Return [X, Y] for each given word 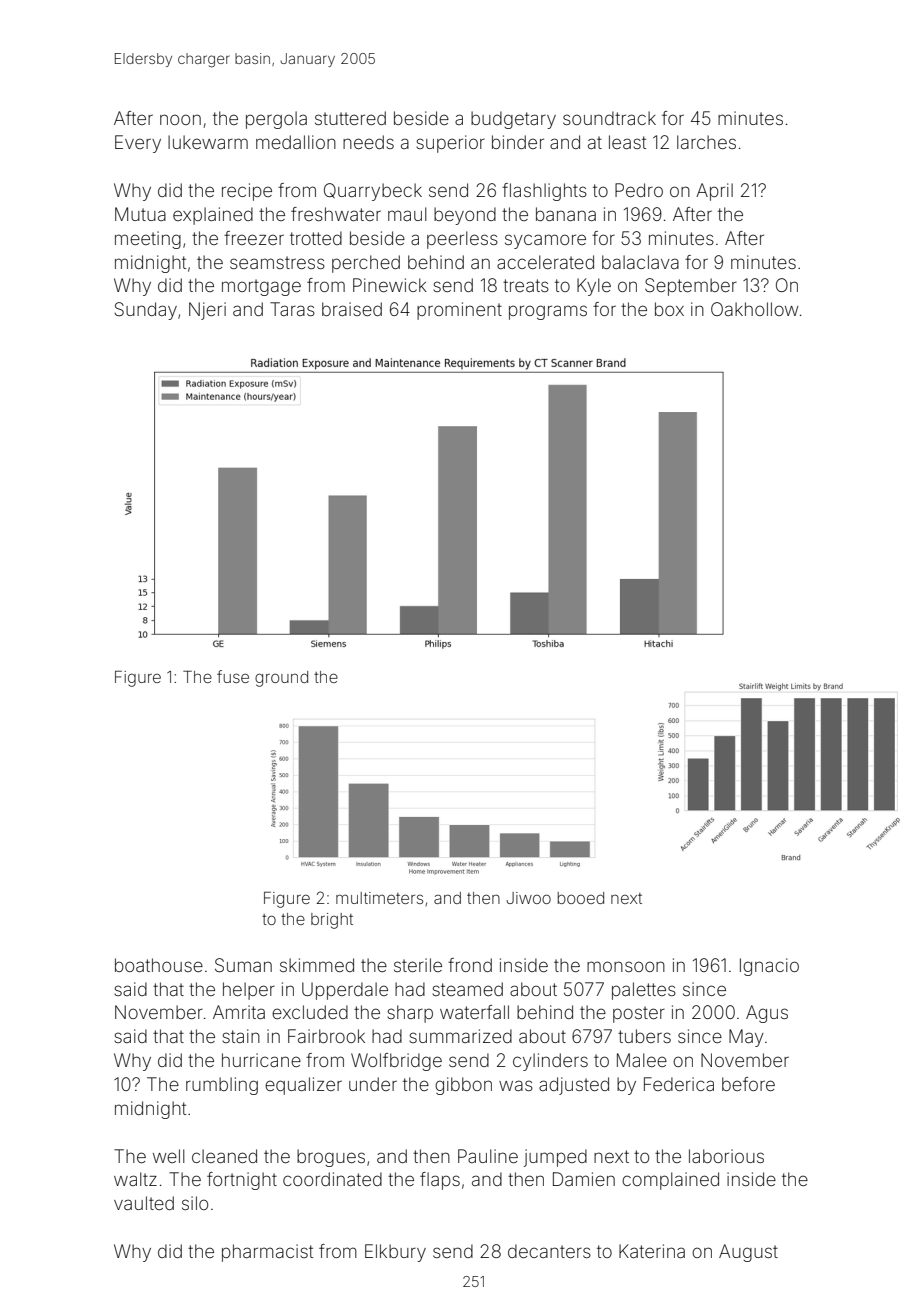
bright [332, 921]
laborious [726, 1156]
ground [281, 679]
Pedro [639, 190]
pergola [276, 120]
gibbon [463, 1086]
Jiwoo [529, 898]
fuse [233, 676]
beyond [465, 216]
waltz [135, 1179]
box [669, 309]
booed [581, 898]
